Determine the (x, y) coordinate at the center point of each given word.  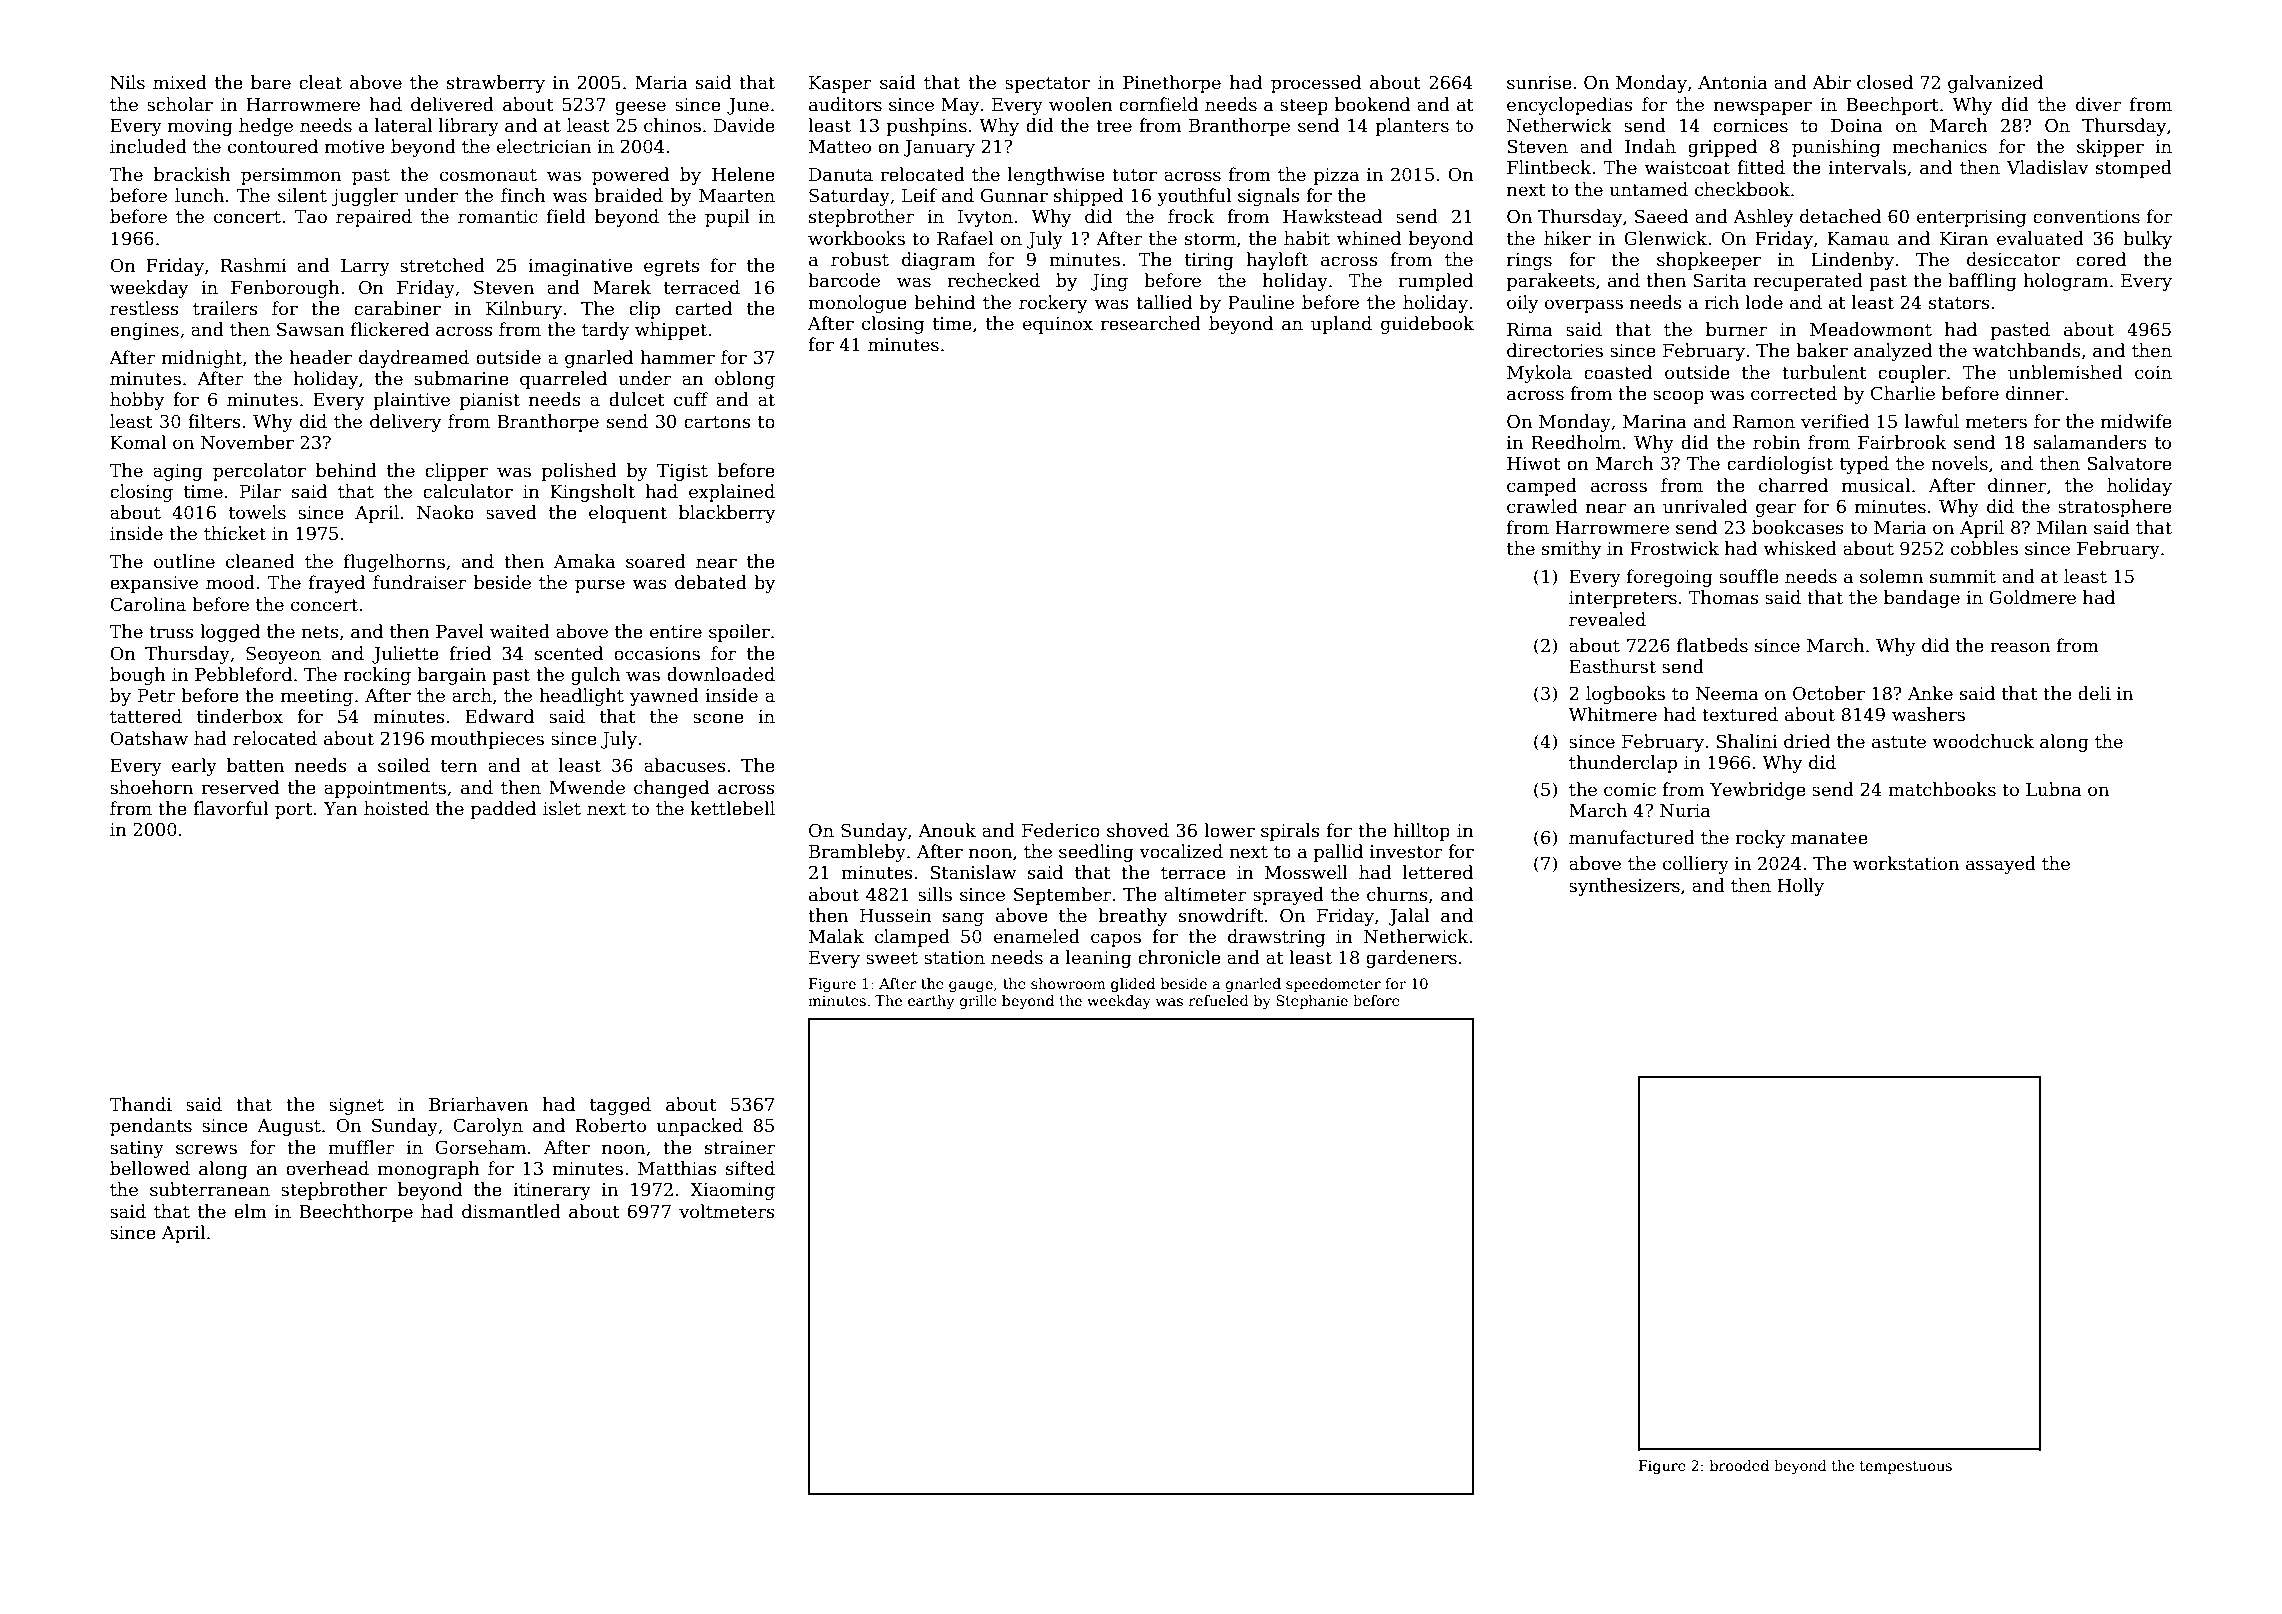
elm (250, 1211)
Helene (743, 174)
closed (1885, 82)
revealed (1607, 619)
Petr (156, 696)
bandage (1922, 599)
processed (1316, 84)
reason (2020, 647)
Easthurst (1612, 666)
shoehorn (151, 787)
